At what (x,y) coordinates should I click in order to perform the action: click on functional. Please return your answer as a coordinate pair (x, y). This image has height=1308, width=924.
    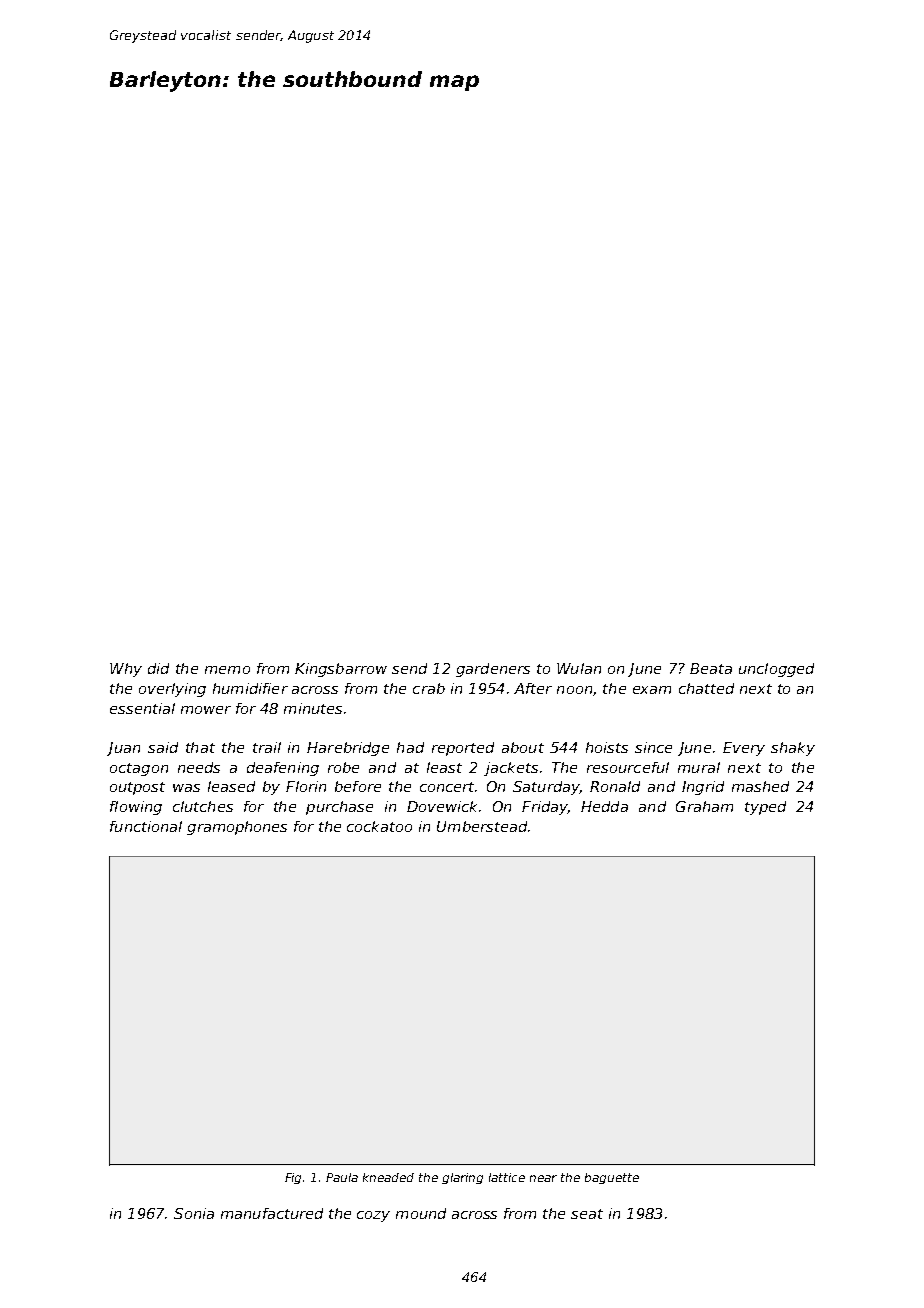
    Looking at the image, I should click on (146, 826).
